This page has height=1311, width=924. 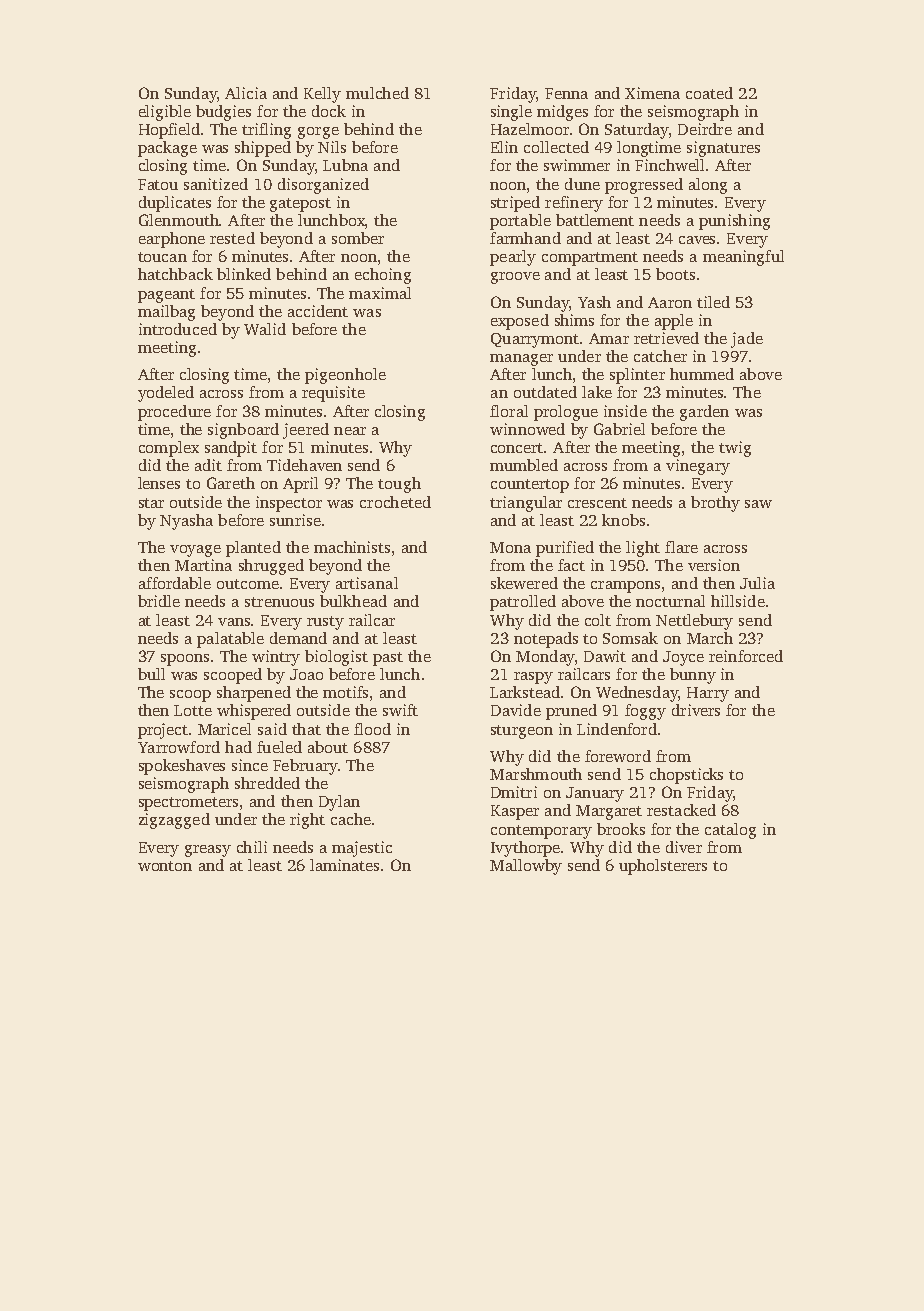 What do you see at coordinates (395, 502) in the page?
I see `crocheted` at bounding box center [395, 502].
